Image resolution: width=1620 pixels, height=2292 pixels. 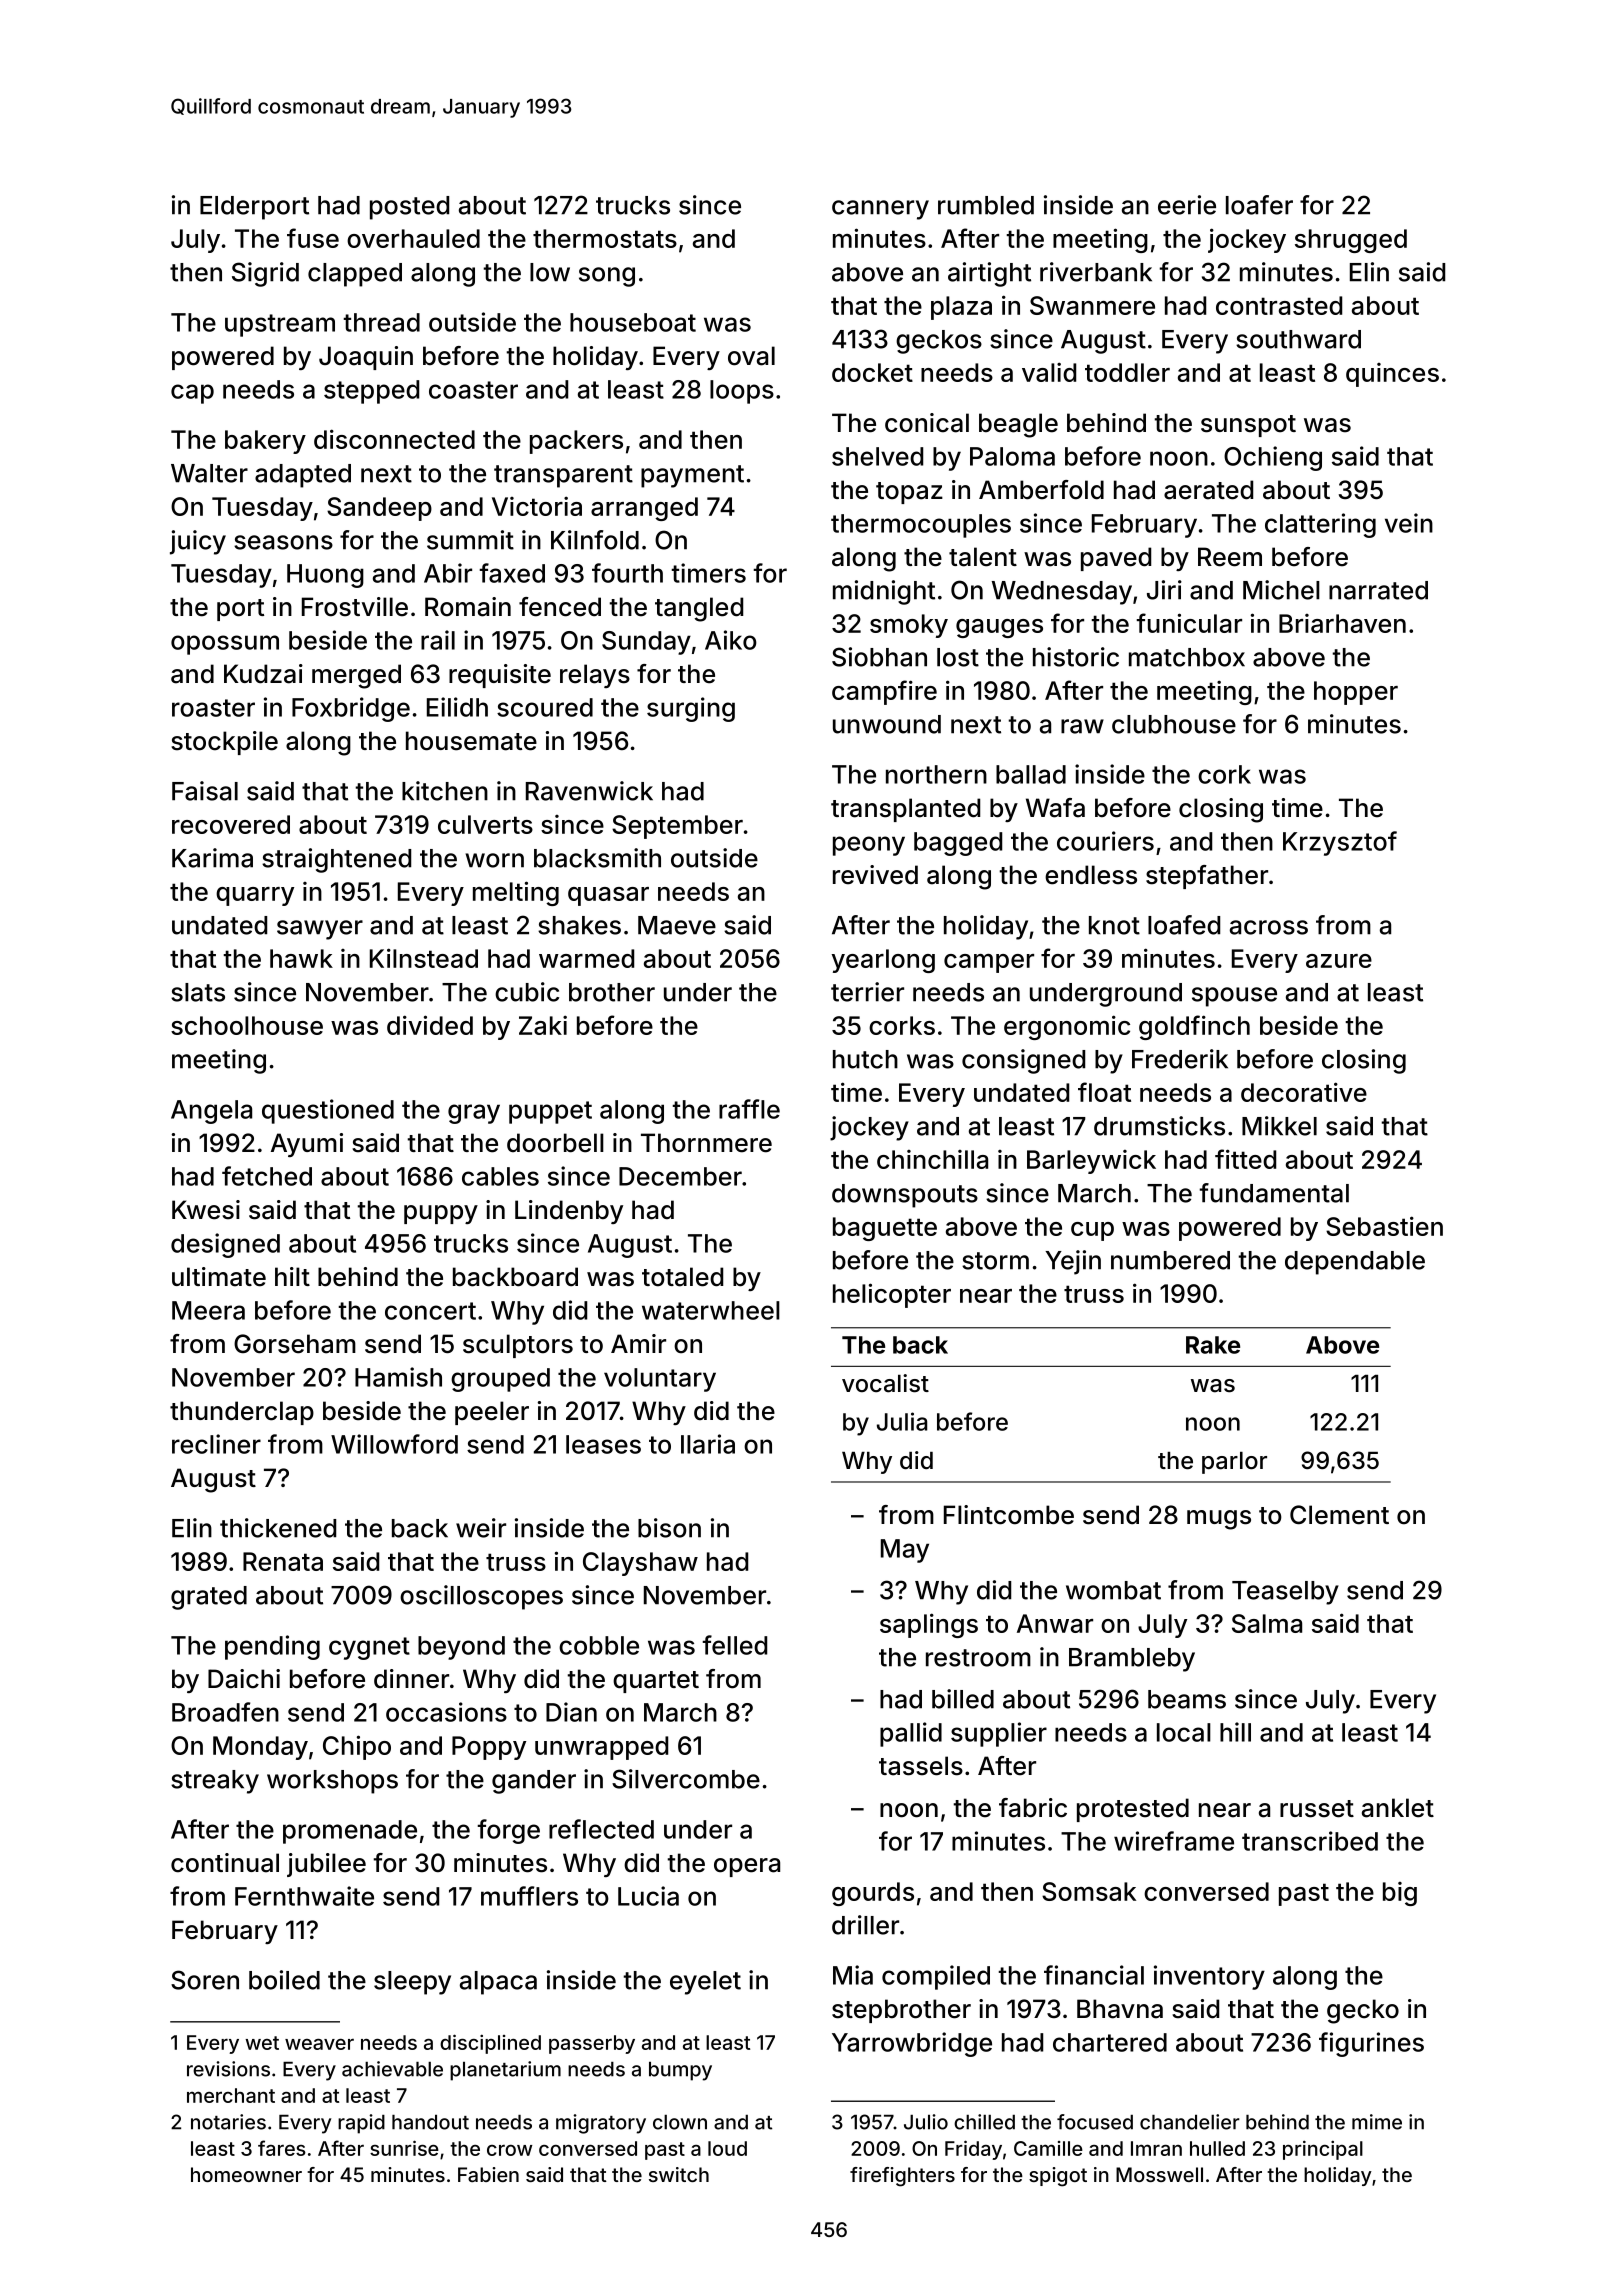 I want to click on Zaki, so click(x=543, y=1025).
